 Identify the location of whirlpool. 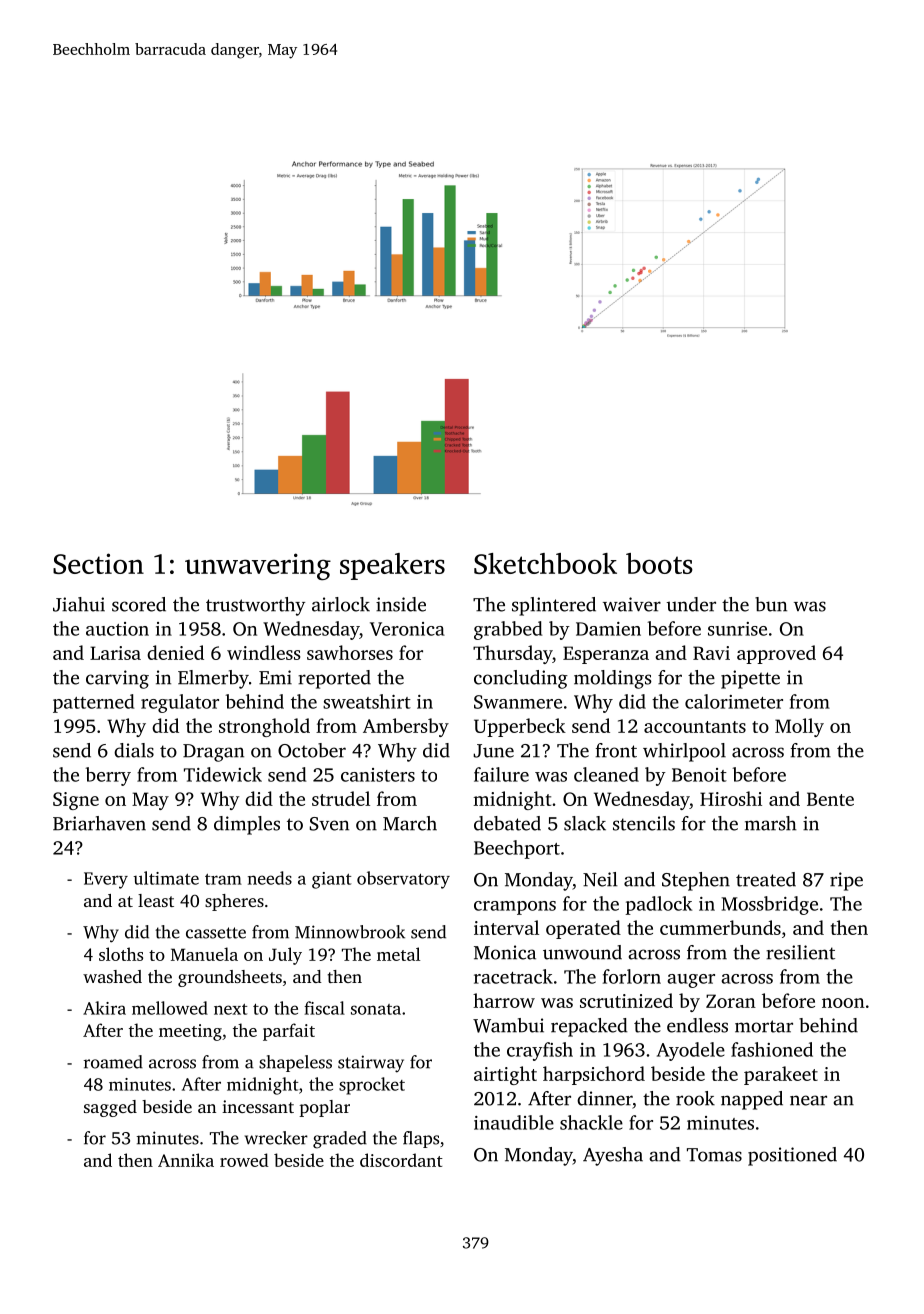
(684, 752).
